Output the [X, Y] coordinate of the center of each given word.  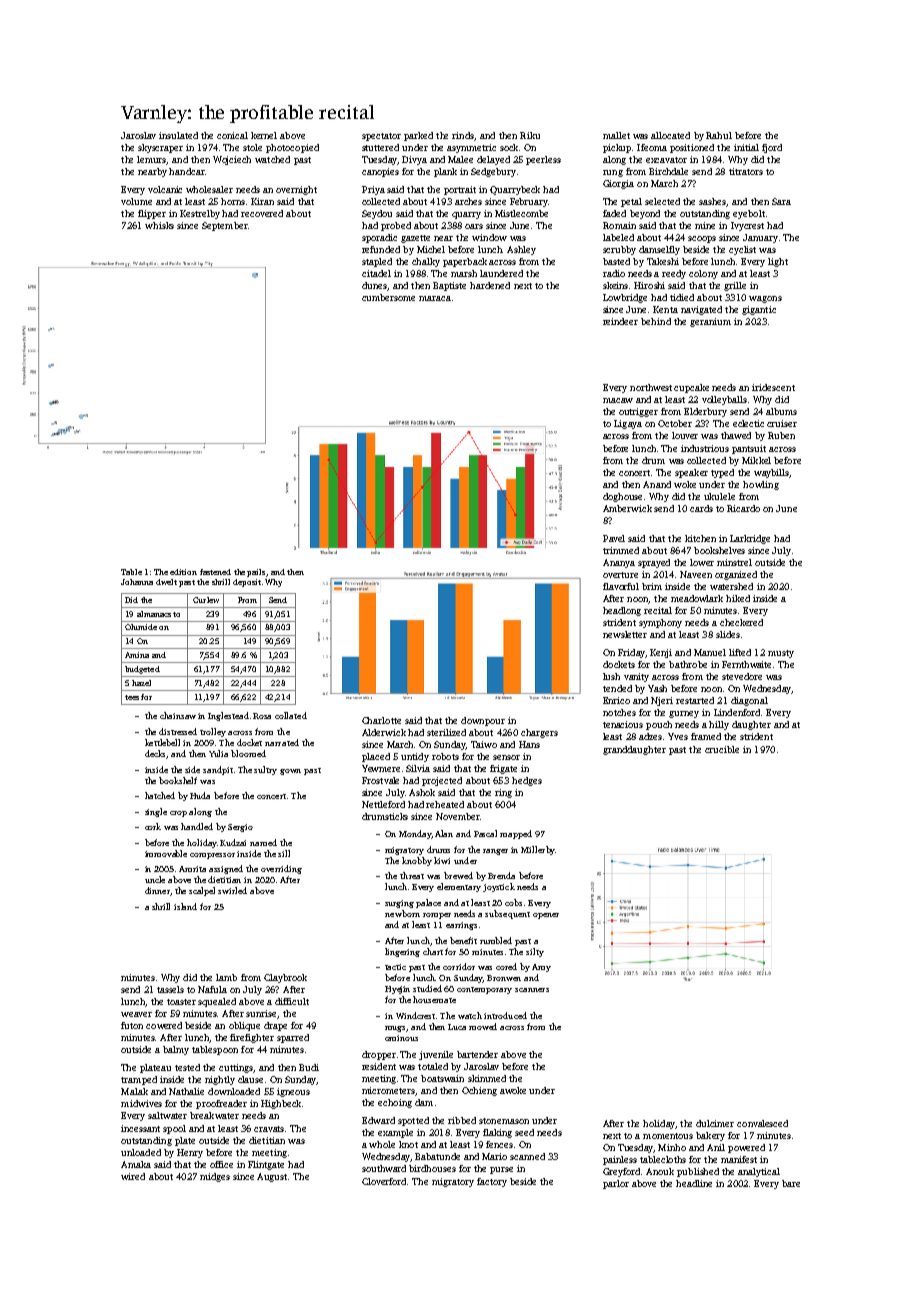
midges [215, 1177]
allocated [670, 135]
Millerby [538, 850]
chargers [539, 733]
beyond [645, 214]
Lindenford [737, 712]
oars [474, 226]
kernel [264, 135]
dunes [374, 285]
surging [399, 904]
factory [492, 1182]
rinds [463, 135]
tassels [170, 989]
